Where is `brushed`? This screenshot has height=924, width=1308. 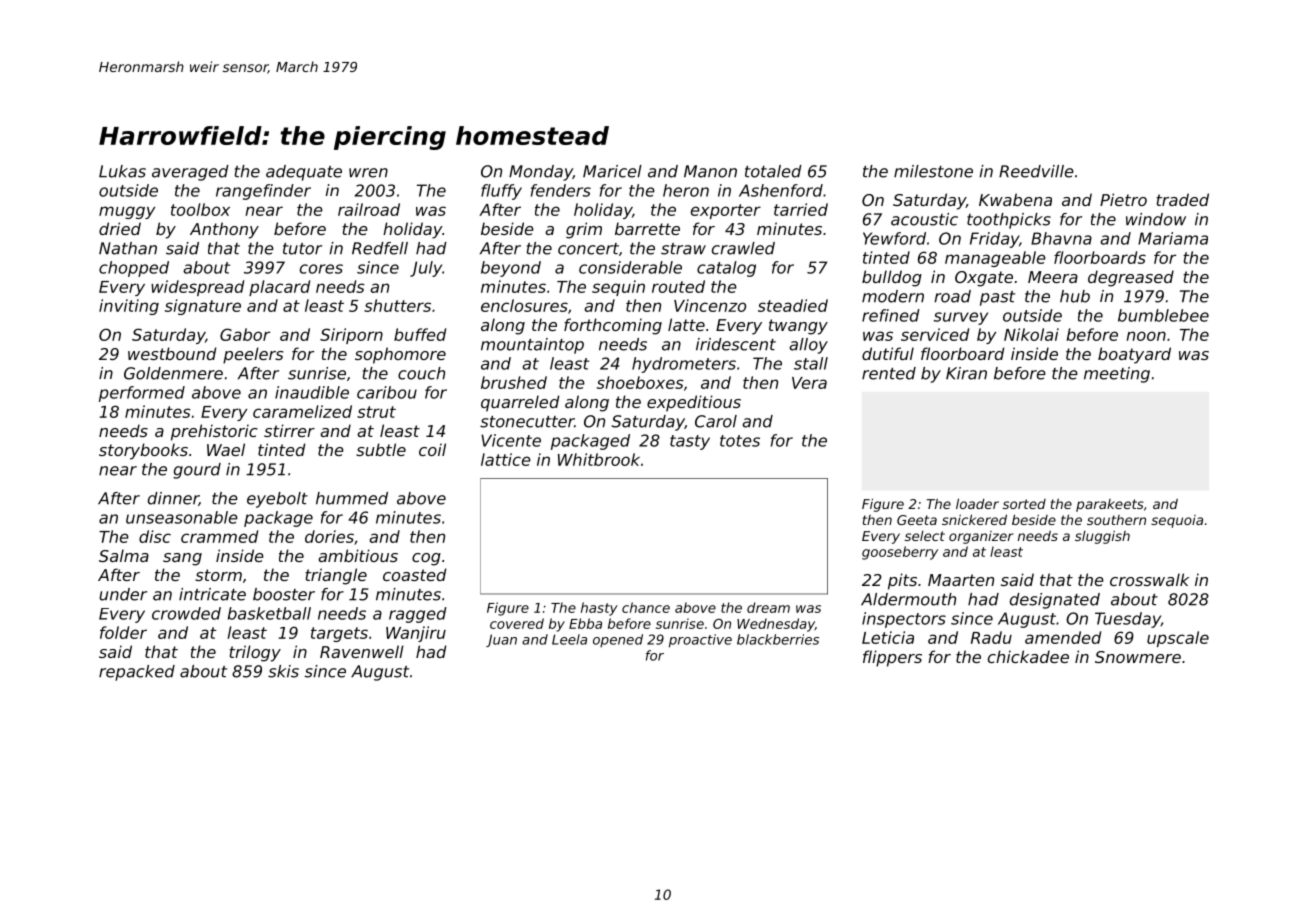 brushed is located at coordinates (514, 382).
